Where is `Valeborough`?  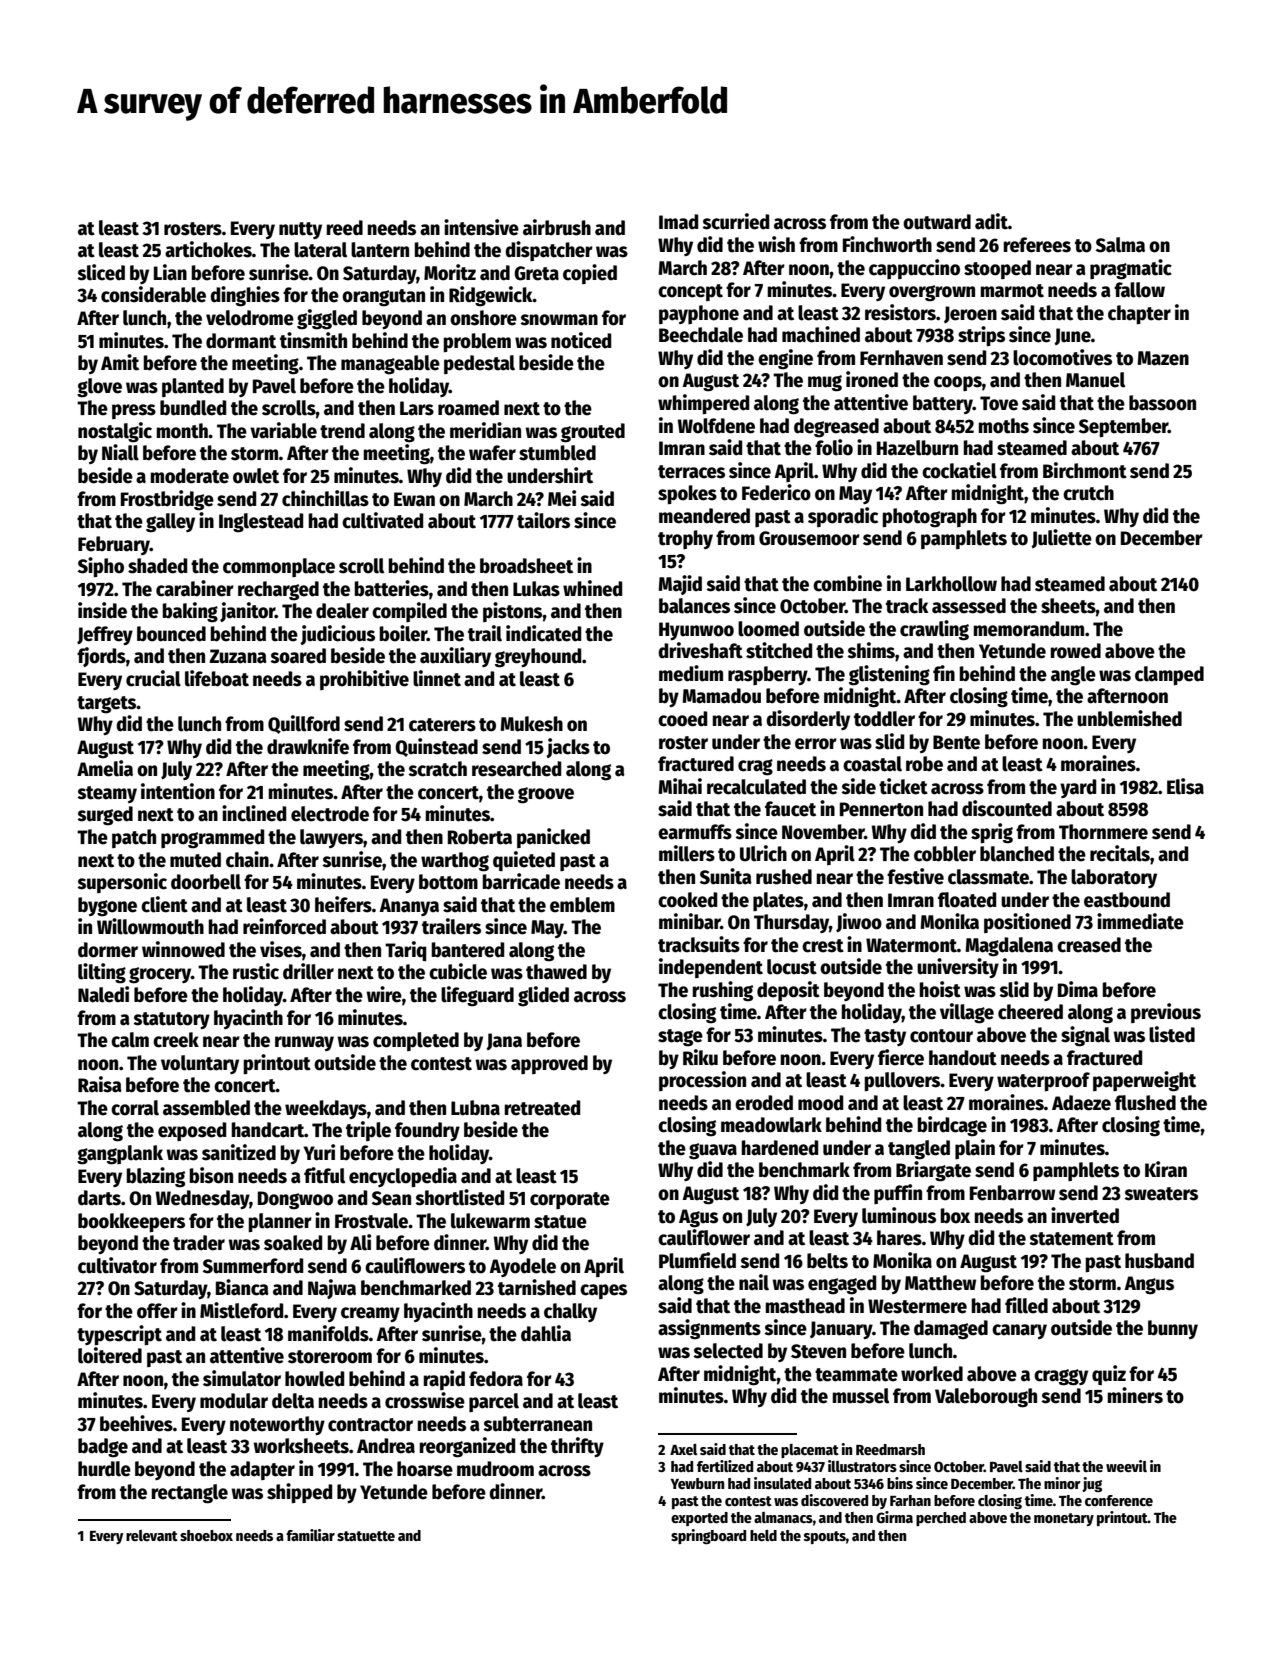
Valeborough is located at coordinates (986, 1398).
